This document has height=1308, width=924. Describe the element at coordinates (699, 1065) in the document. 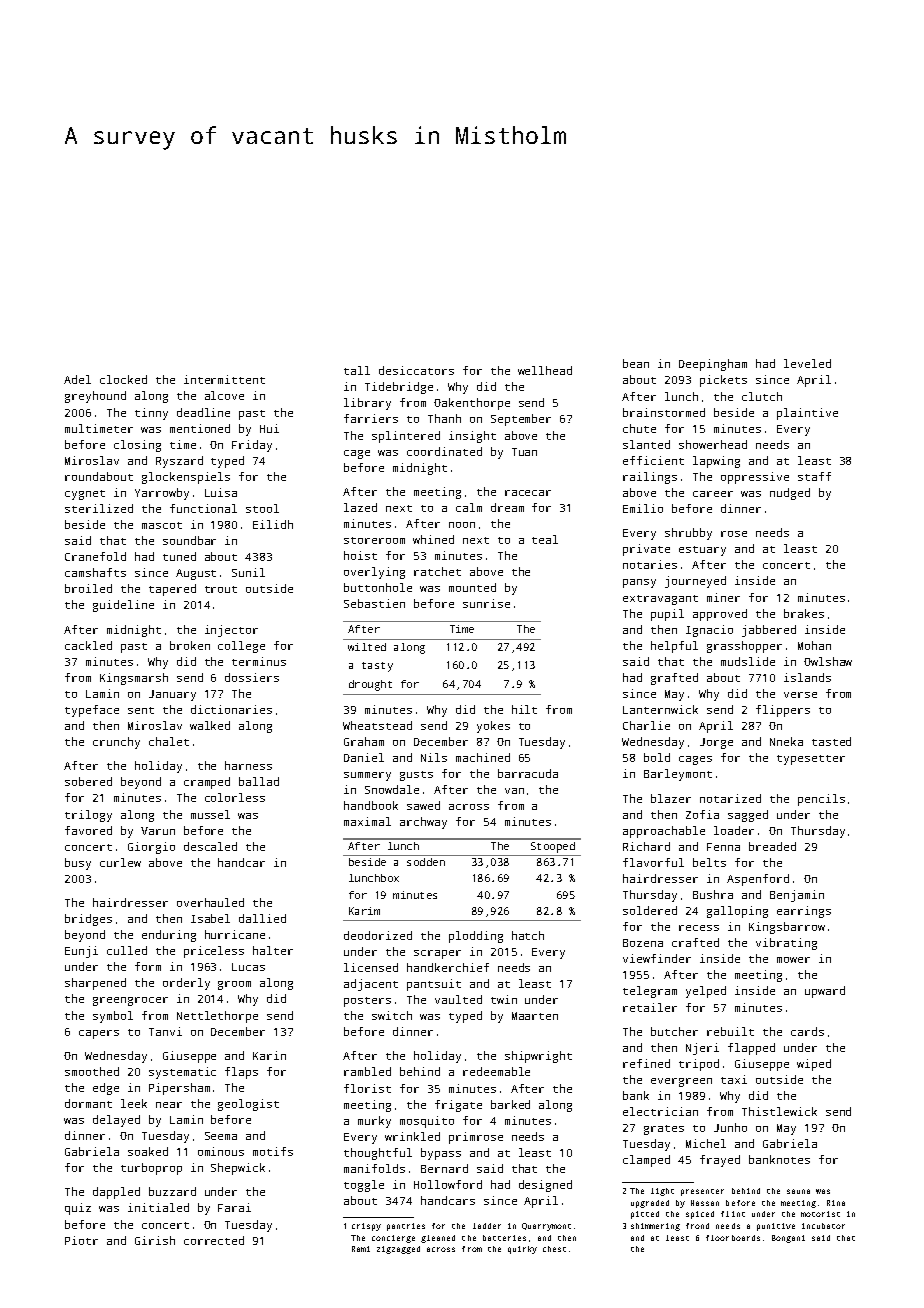

I see `tripod` at that location.
